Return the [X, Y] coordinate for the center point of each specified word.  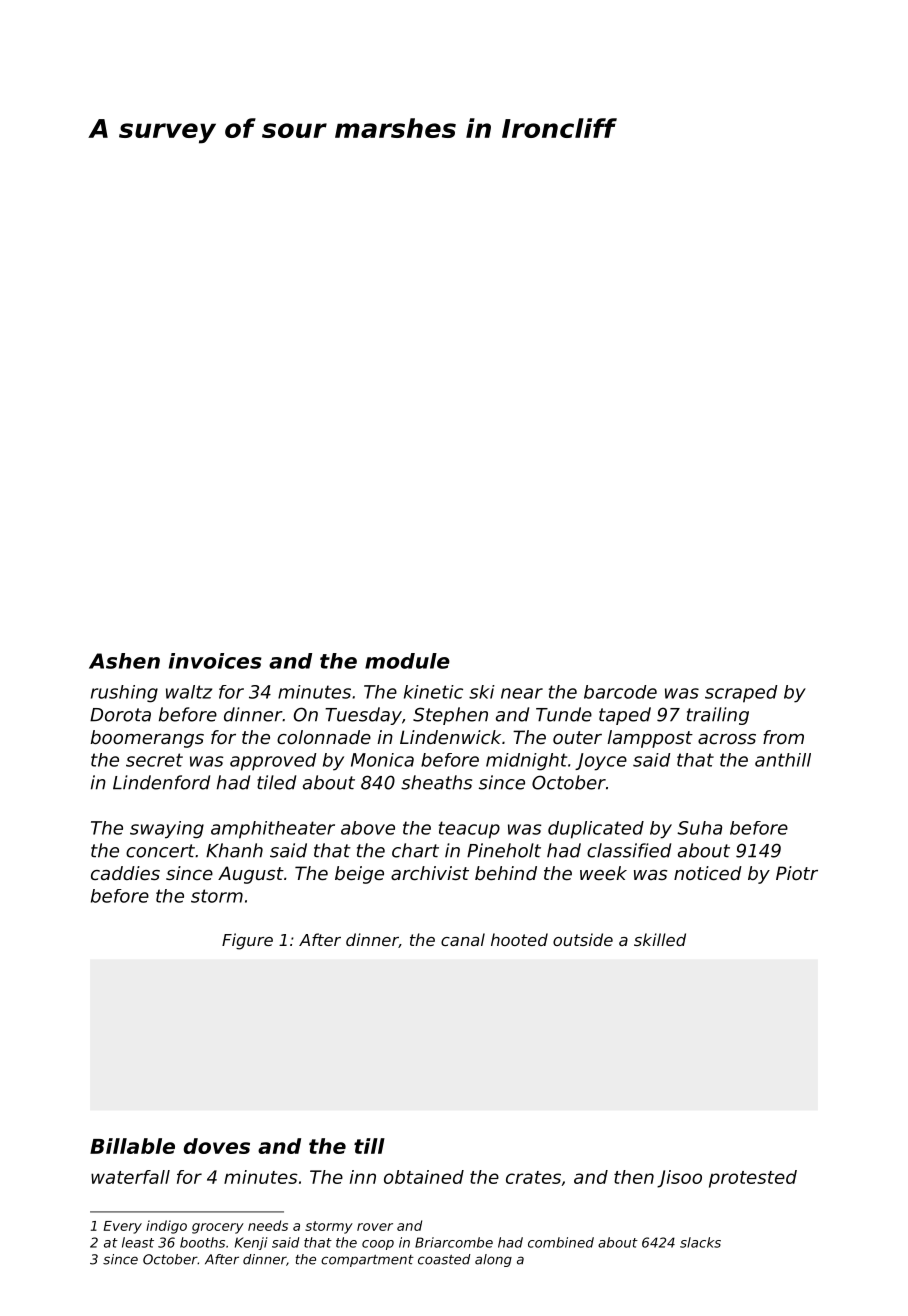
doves [217, 1146]
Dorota [120, 715]
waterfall [130, 1177]
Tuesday [363, 716]
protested [753, 1179]
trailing [718, 716]
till [369, 1146]
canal [463, 939]
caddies [125, 873]
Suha [699, 828]
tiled [276, 782]
